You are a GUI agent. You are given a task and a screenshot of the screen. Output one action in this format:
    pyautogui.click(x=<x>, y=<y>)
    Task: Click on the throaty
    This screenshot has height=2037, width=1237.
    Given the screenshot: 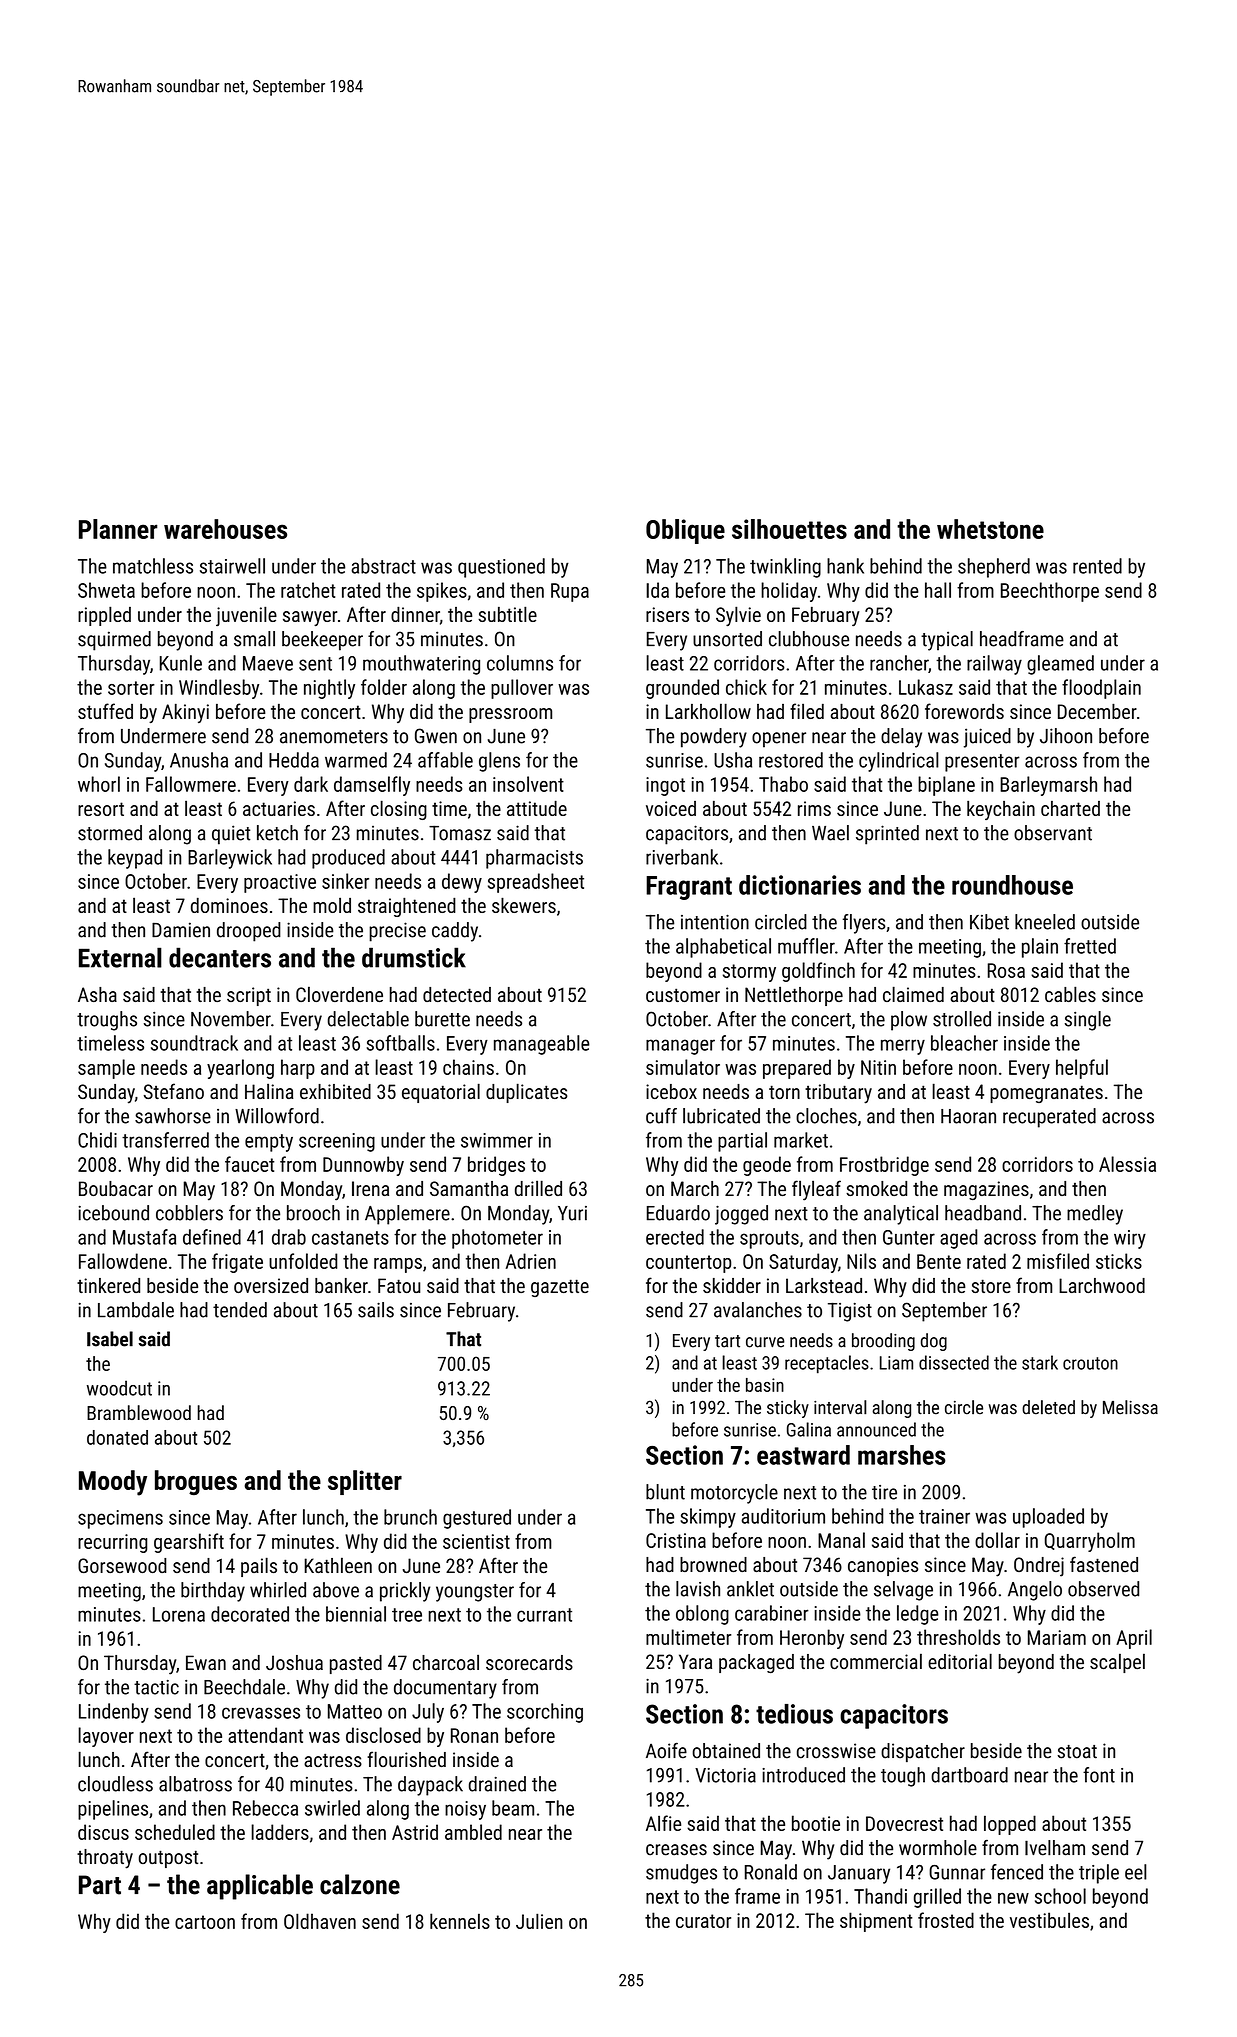 What is the action you would take?
    pyautogui.click(x=105, y=1859)
